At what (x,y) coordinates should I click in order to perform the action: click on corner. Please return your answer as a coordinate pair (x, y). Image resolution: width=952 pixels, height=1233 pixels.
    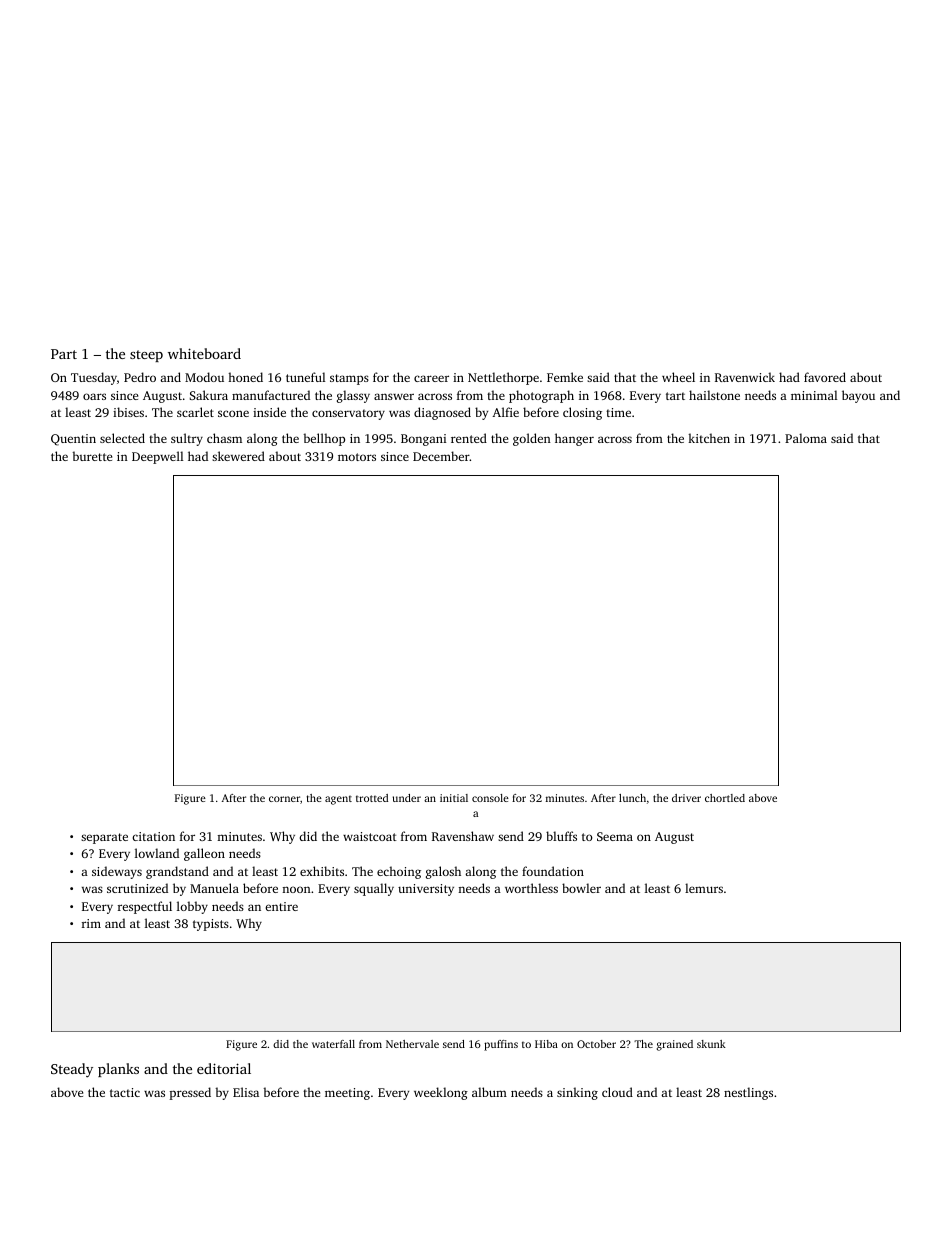
    Looking at the image, I should click on (284, 799).
